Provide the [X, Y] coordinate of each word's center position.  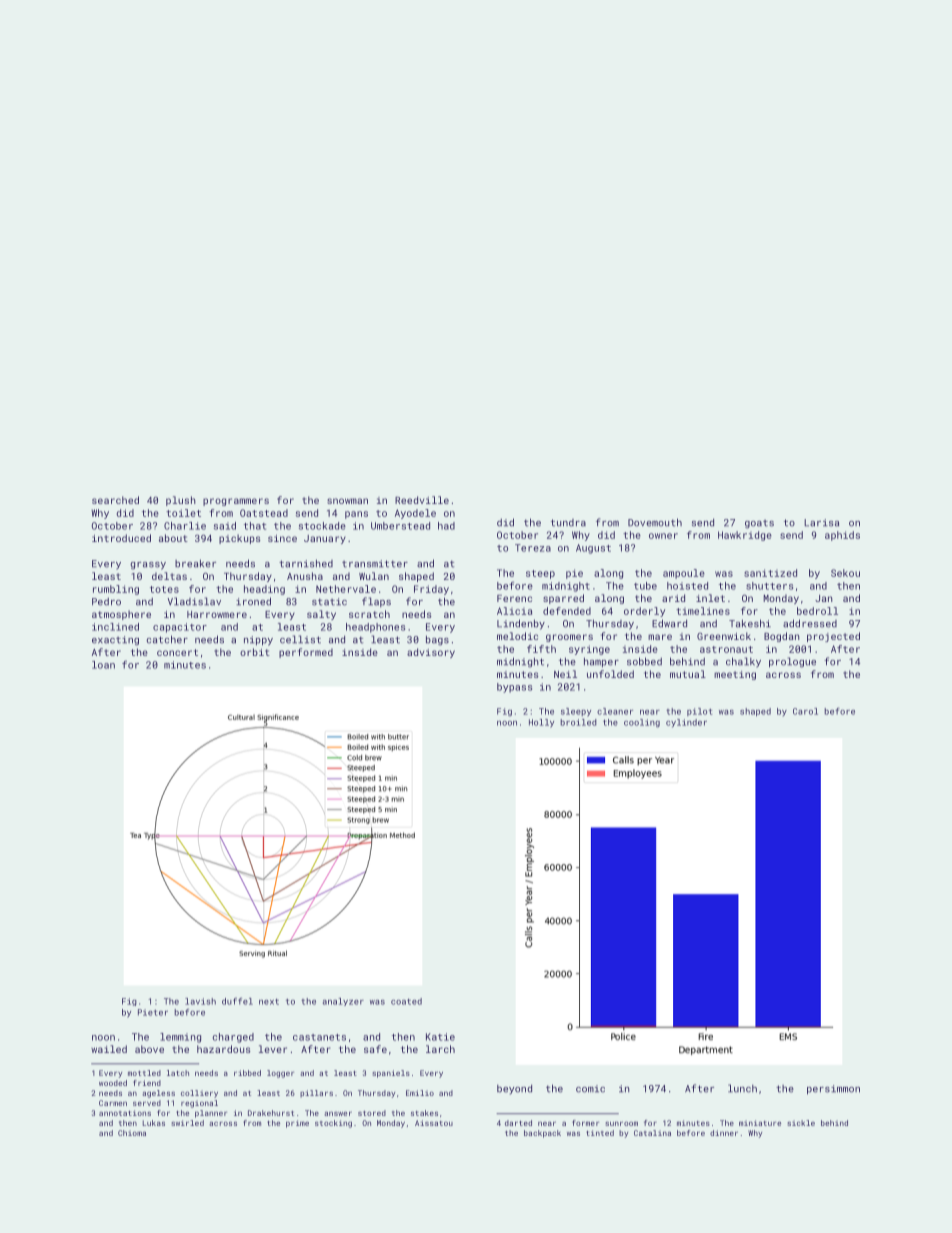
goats [759, 524]
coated [406, 1001]
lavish [200, 1001]
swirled [187, 1123]
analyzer [343, 1002]
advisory [431, 653]
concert [177, 652]
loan [103, 665]
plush [181, 501]
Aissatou [434, 1123]
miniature [760, 1123]
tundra [568, 523]
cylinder [686, 723]
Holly [541, 723]
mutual [688, 674]
